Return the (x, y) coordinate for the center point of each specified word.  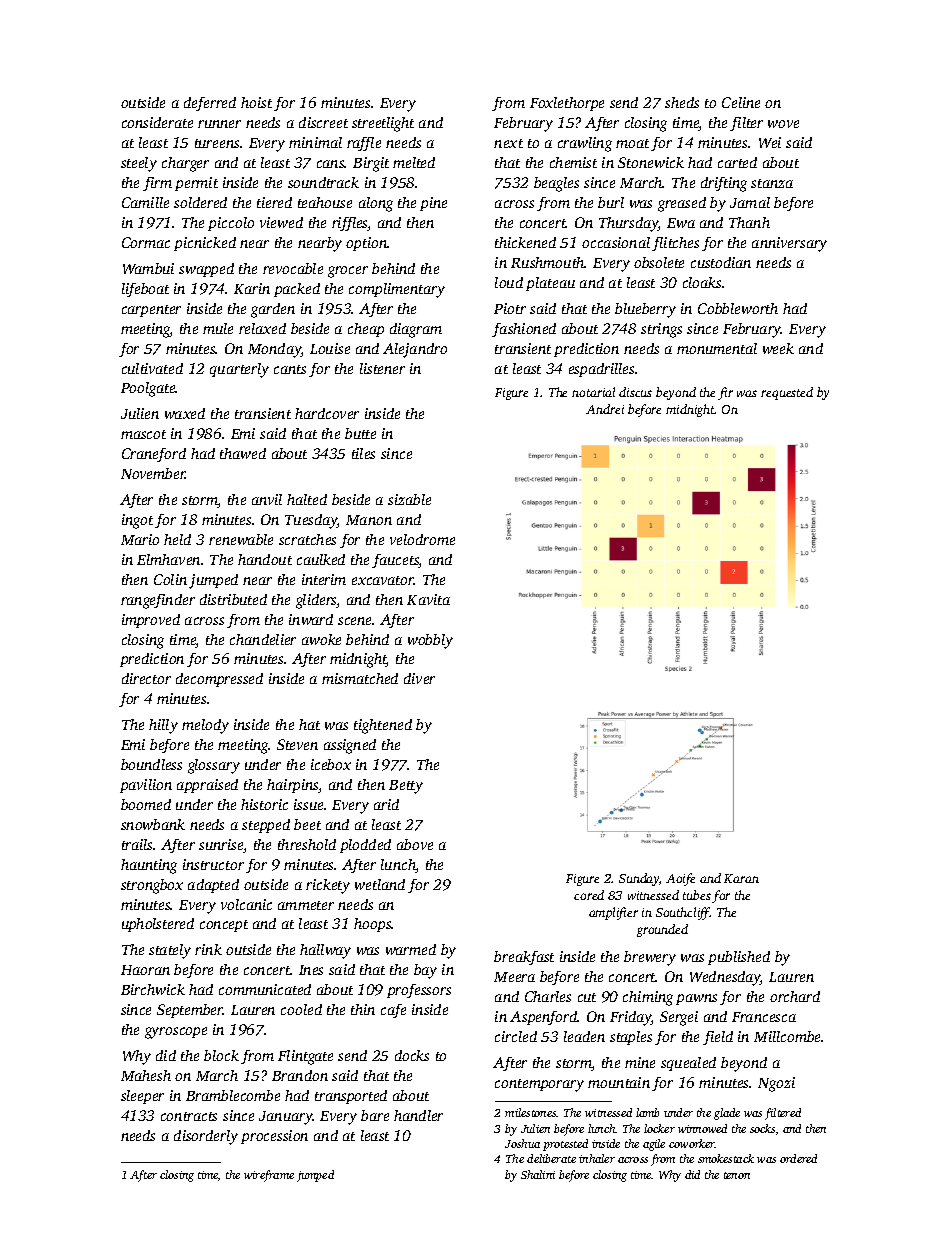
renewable (241, 539)
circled (516, 1036)
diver (419, 678)
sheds (682, 102)
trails (138, 844)
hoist (256, 102)
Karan (741, 878)
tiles (363, 453)
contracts (189, 1116)
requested (787, 393)
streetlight (383, 124)
